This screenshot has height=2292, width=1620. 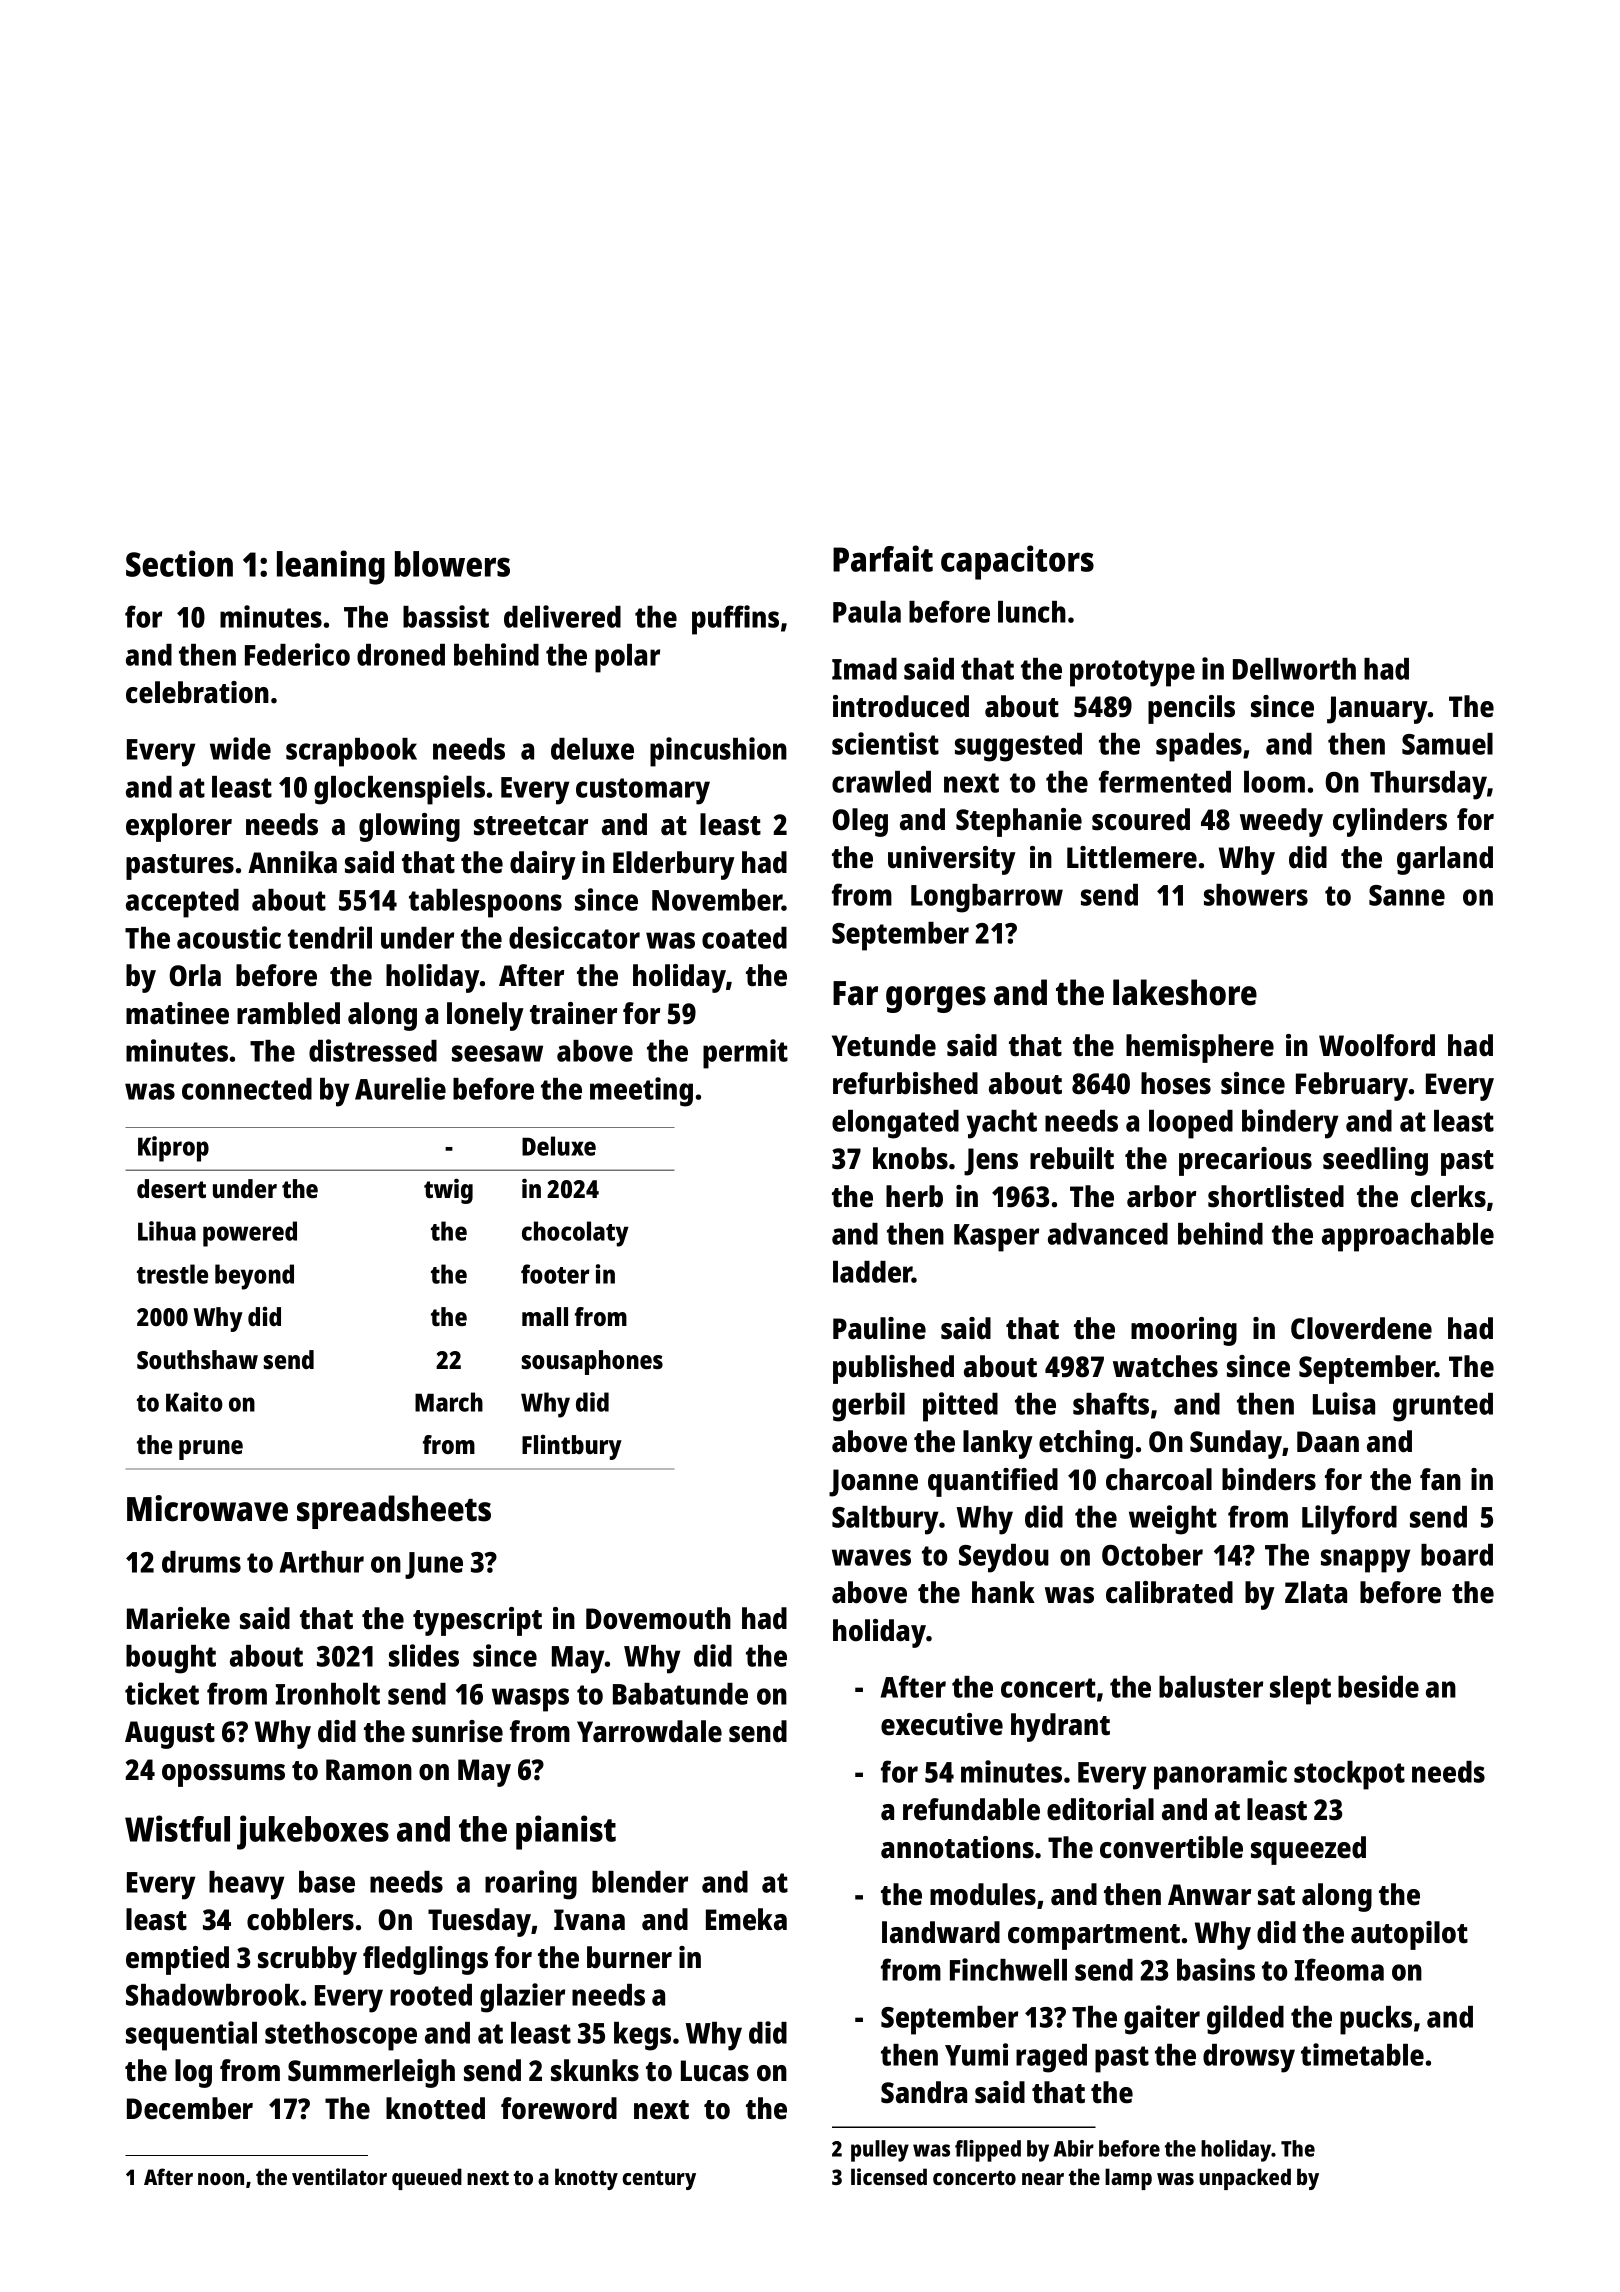 What do you see at coordinates (427, 2179) in the screenshot?
I see `queued` at bounding box center [427, 2179].
